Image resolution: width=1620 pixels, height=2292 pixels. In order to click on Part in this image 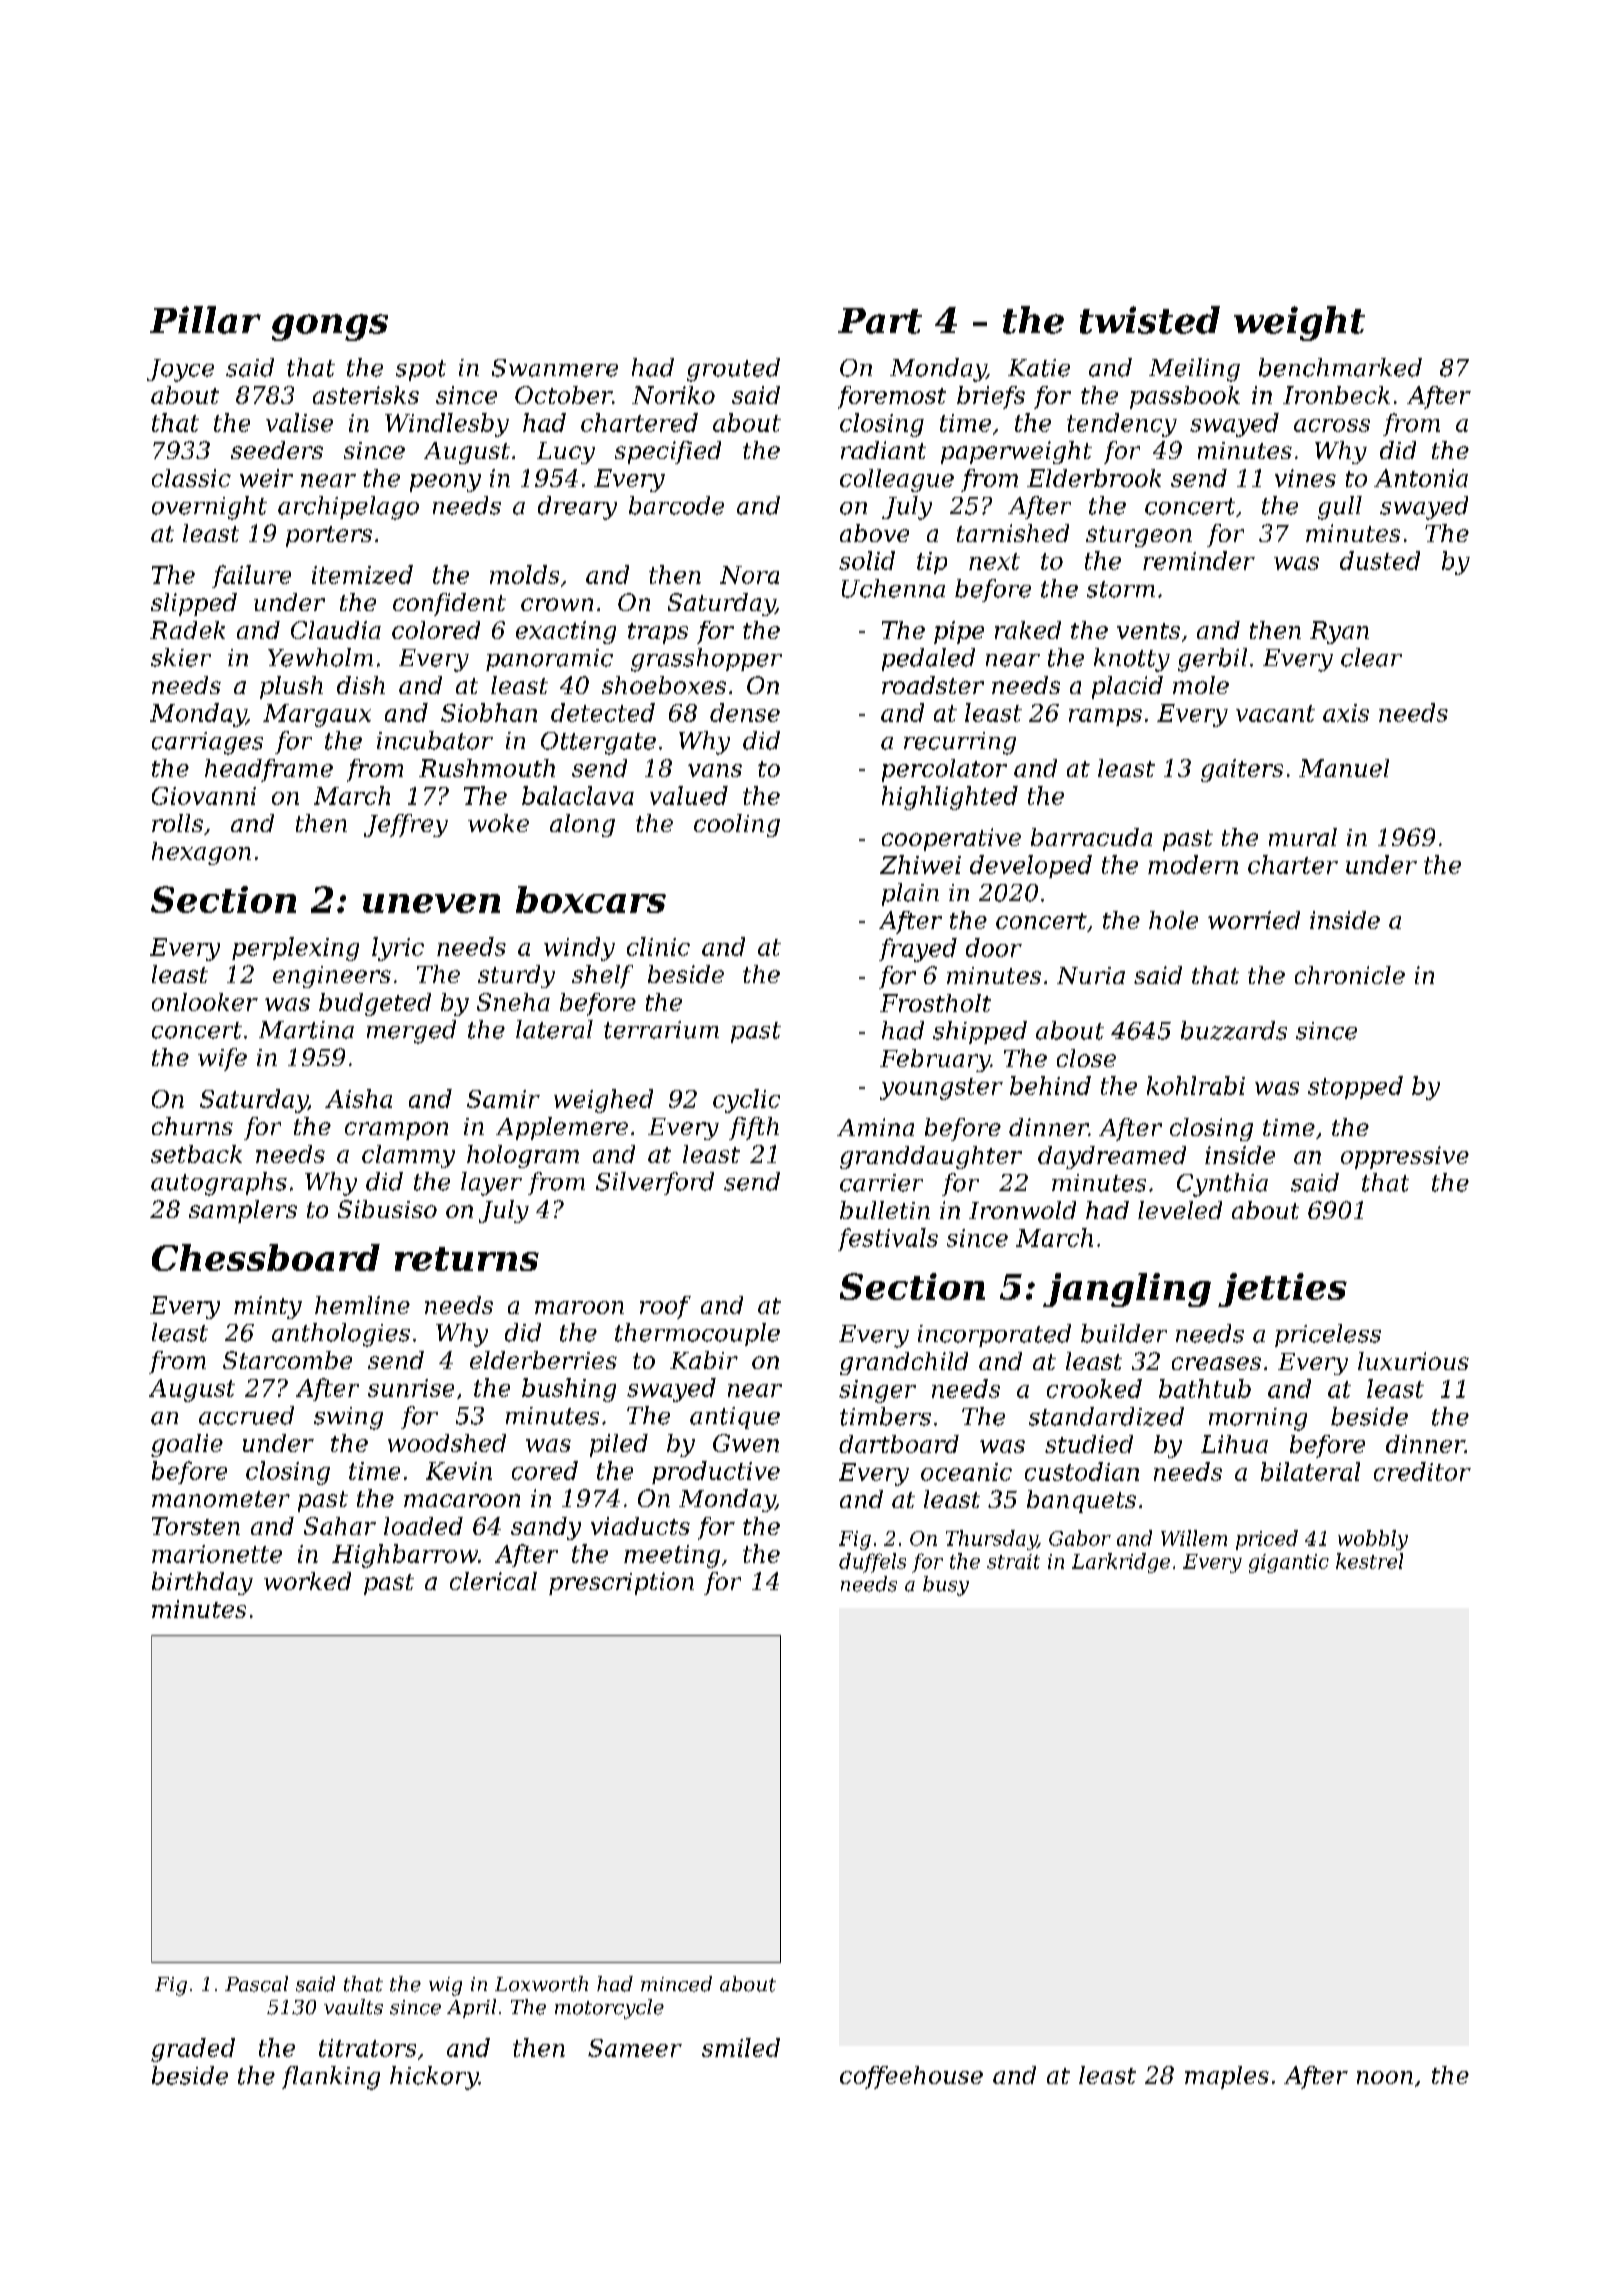, I will do `click(880, 321)`.
